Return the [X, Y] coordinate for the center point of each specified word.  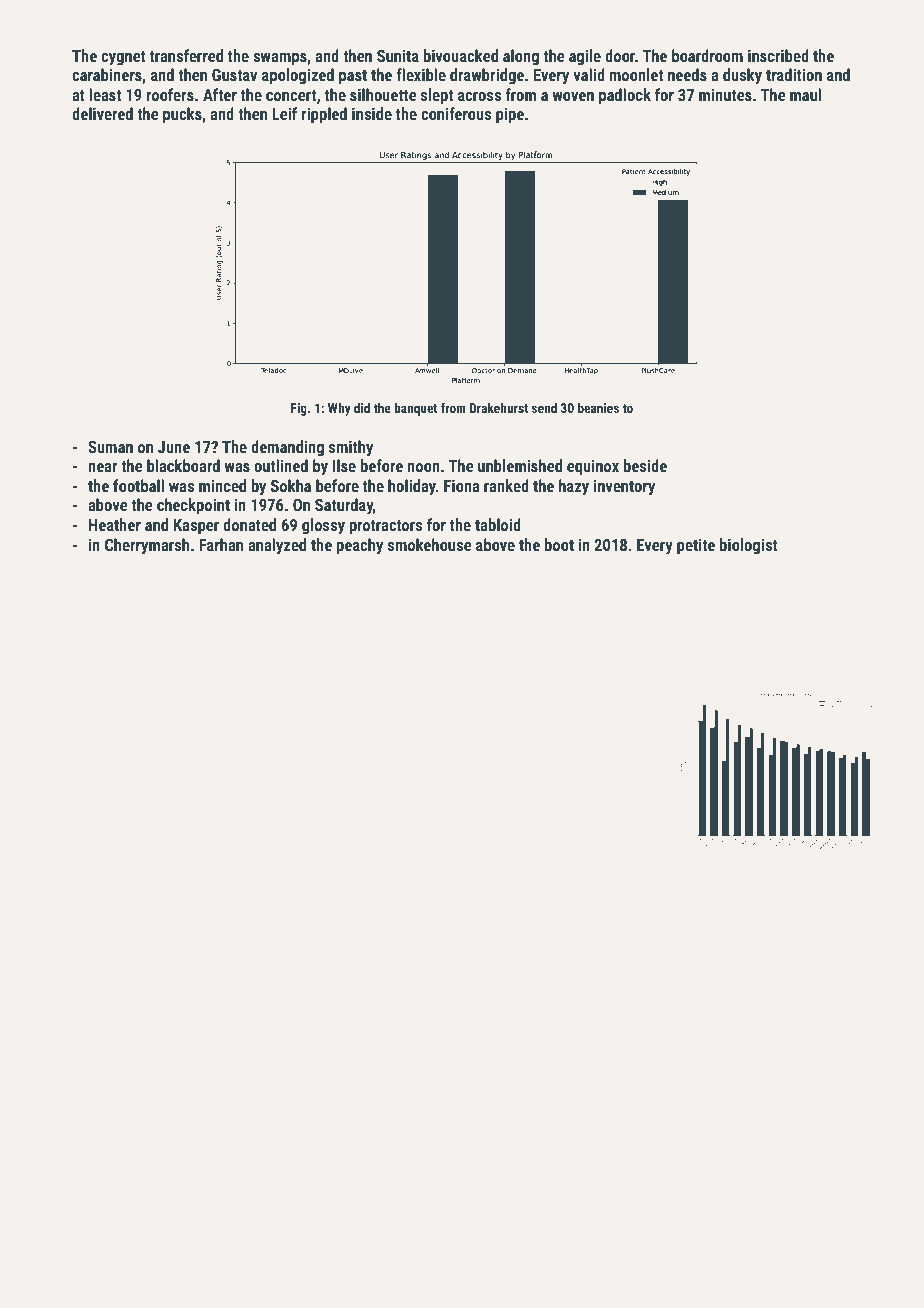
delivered [102, 113]
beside [645, 465]
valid [589, 74]
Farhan [221, 544]
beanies [598, 408]
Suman [110, 447]
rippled [324, 115]
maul [805, 94]
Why [339, 409]
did [362, 408]
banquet [416, 409]
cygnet [123, 58]
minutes [725, 94]
